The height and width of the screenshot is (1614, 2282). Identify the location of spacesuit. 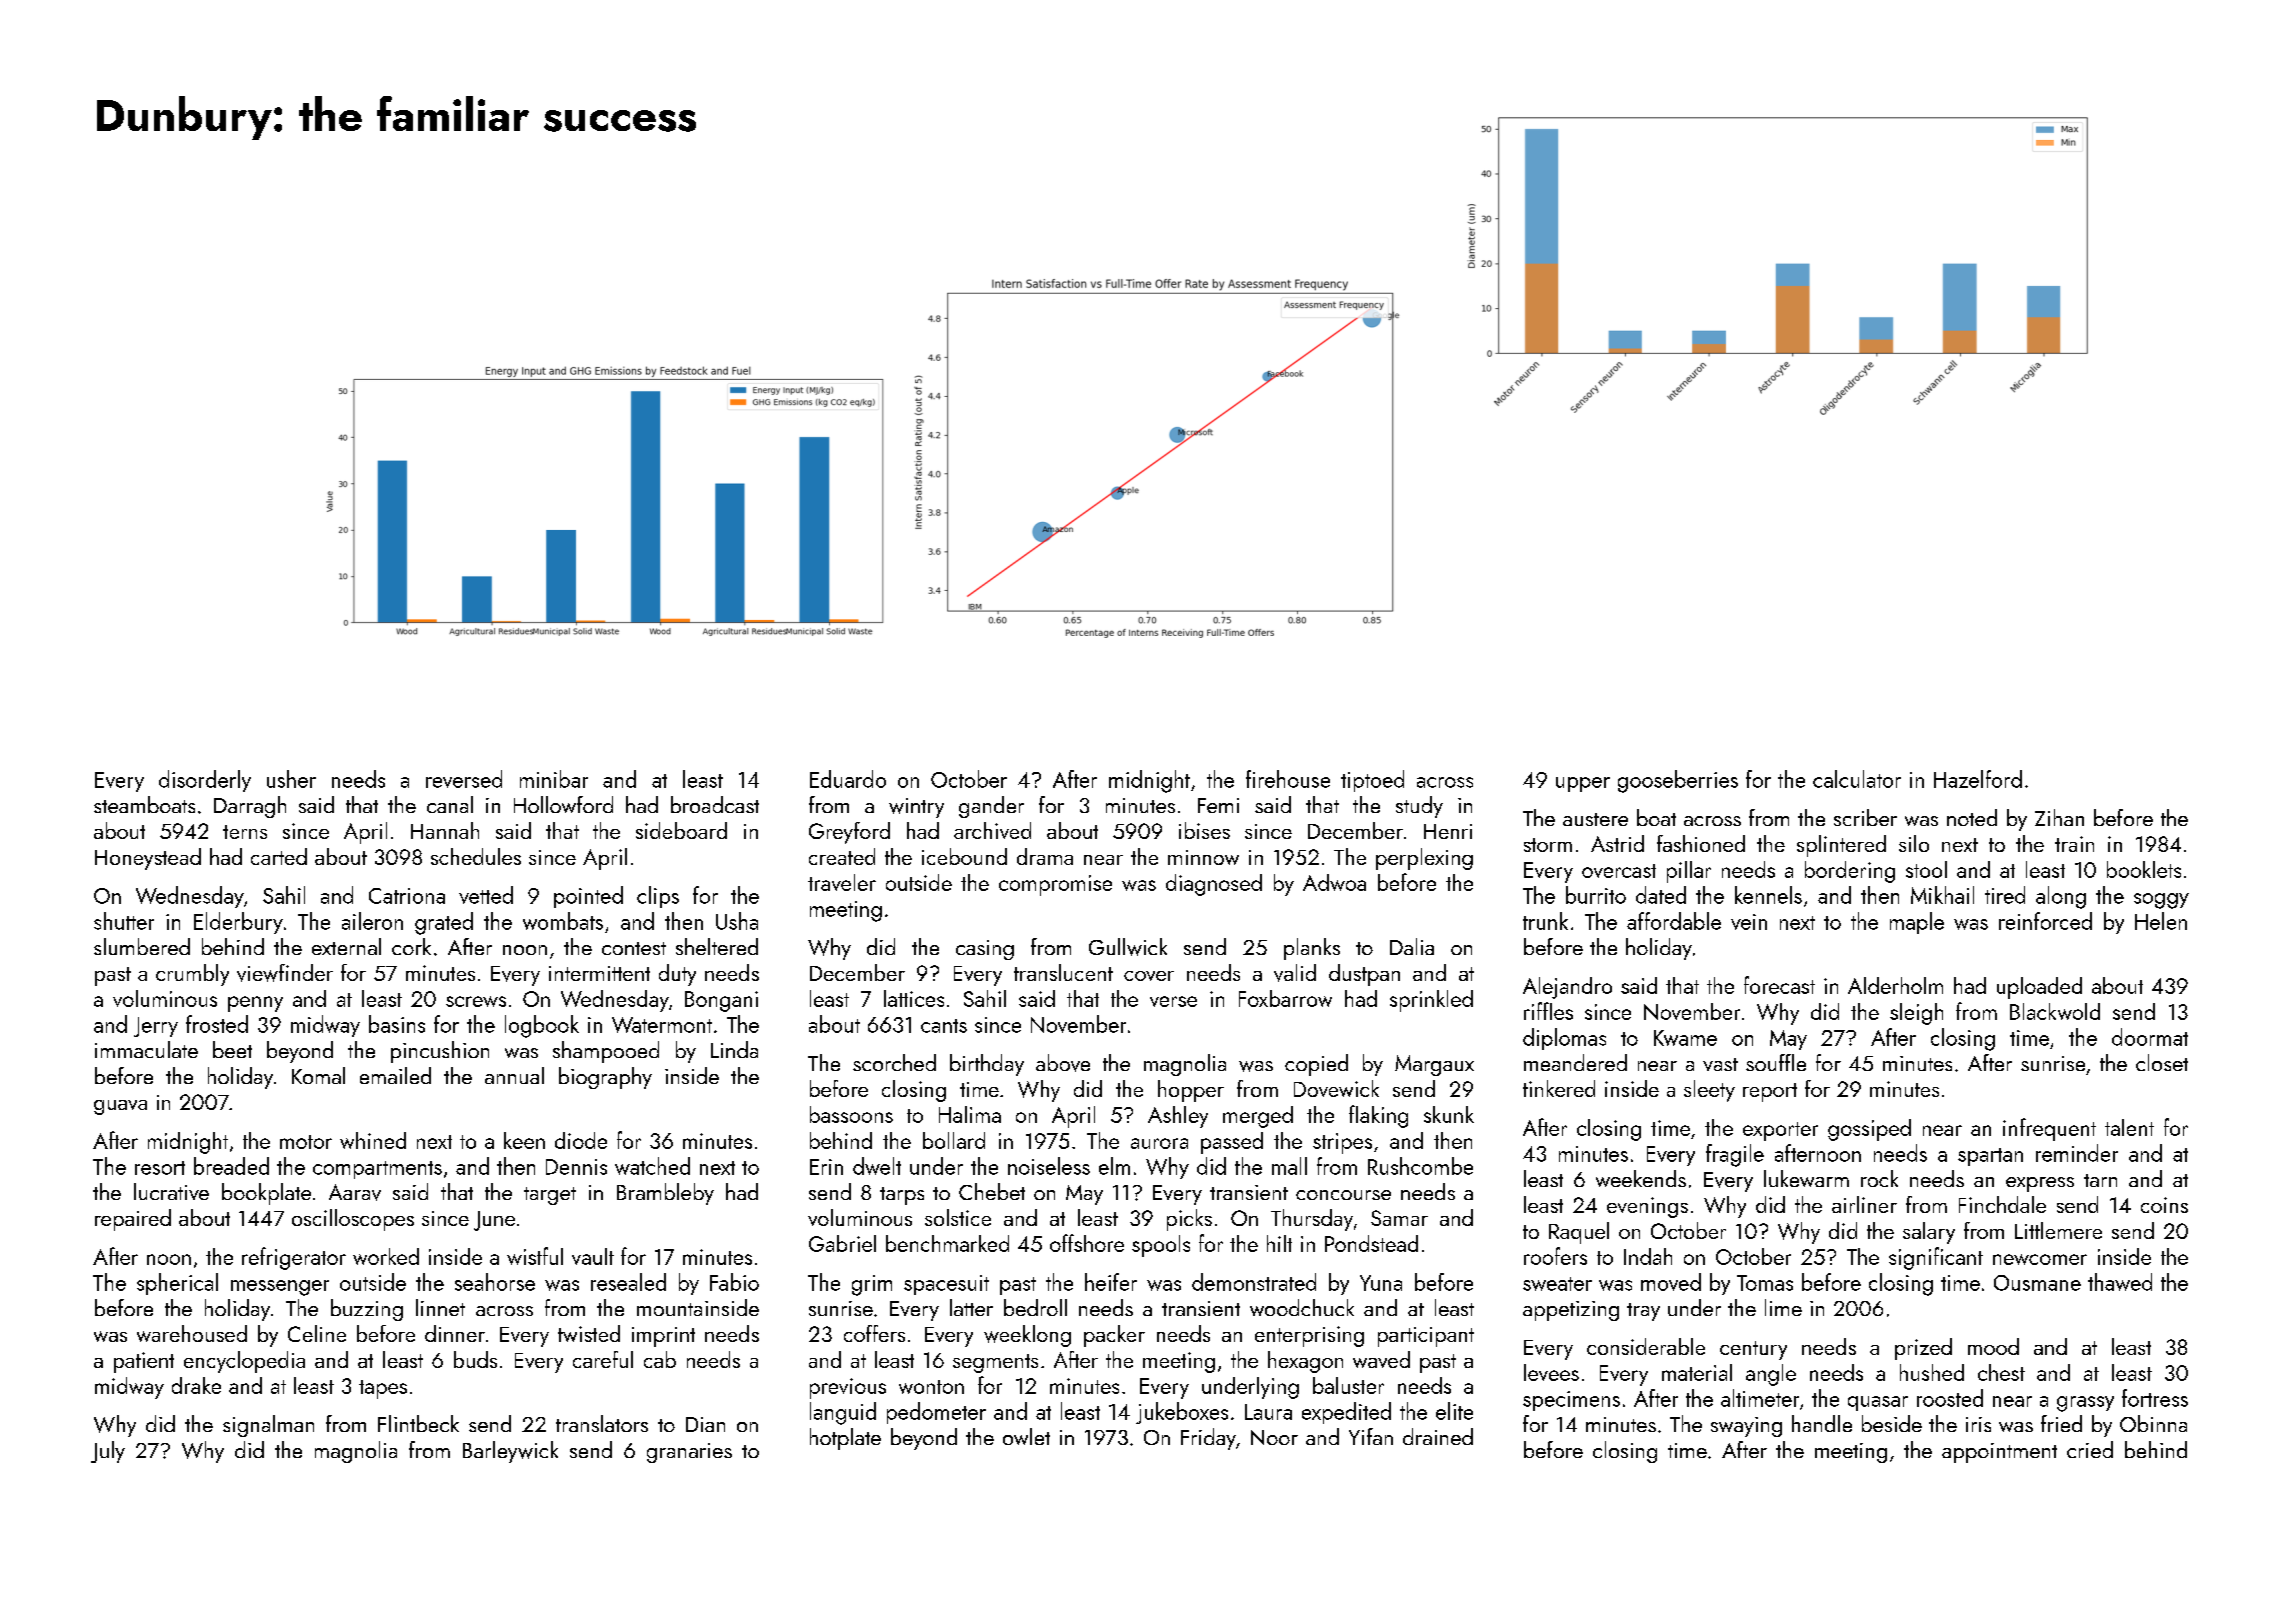
(946, 1285).
